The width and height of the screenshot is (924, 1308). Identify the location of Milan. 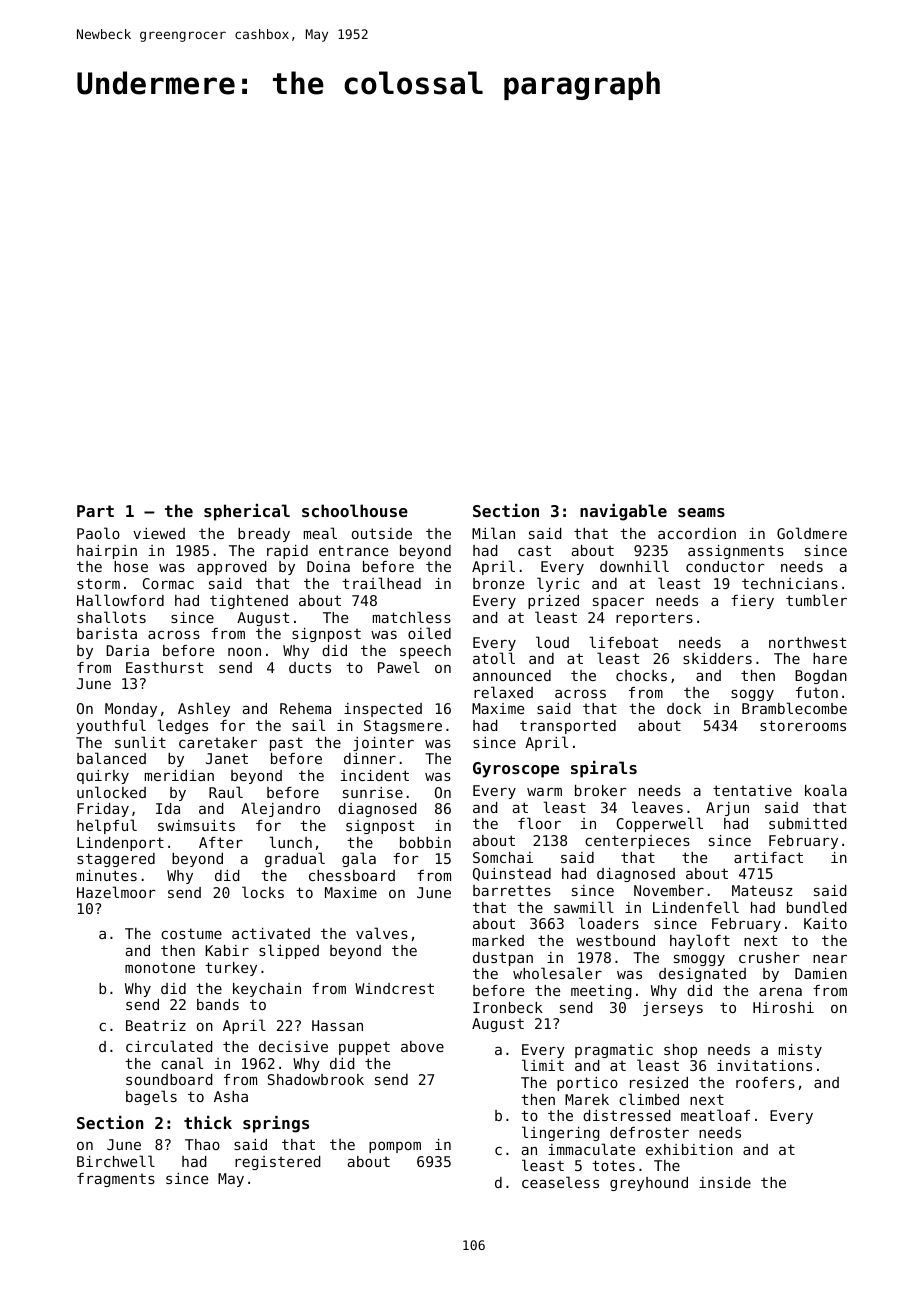
(493, 533).
